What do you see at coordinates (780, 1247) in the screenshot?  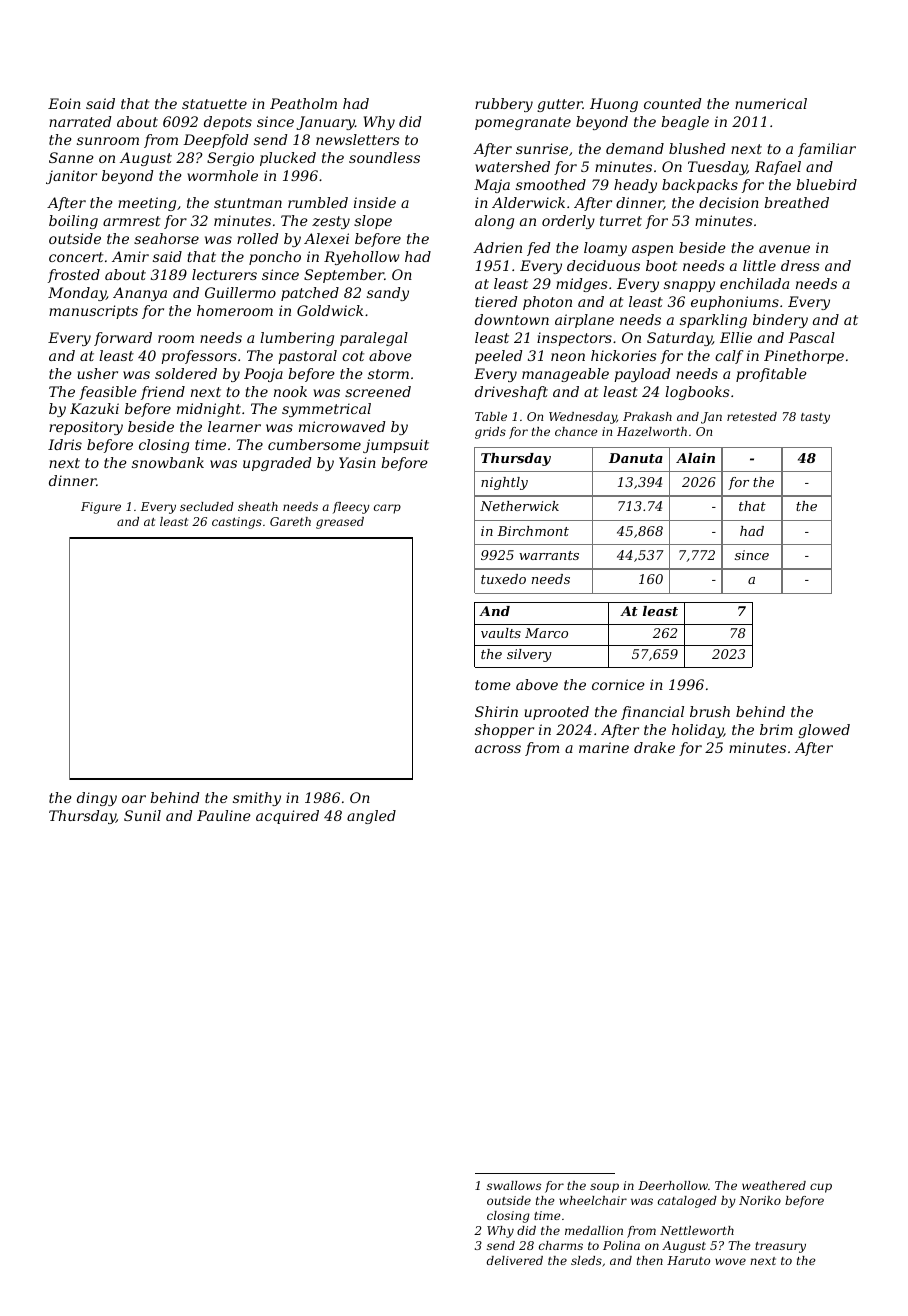 I see `treasury` at bounding box center [780, 1247].
